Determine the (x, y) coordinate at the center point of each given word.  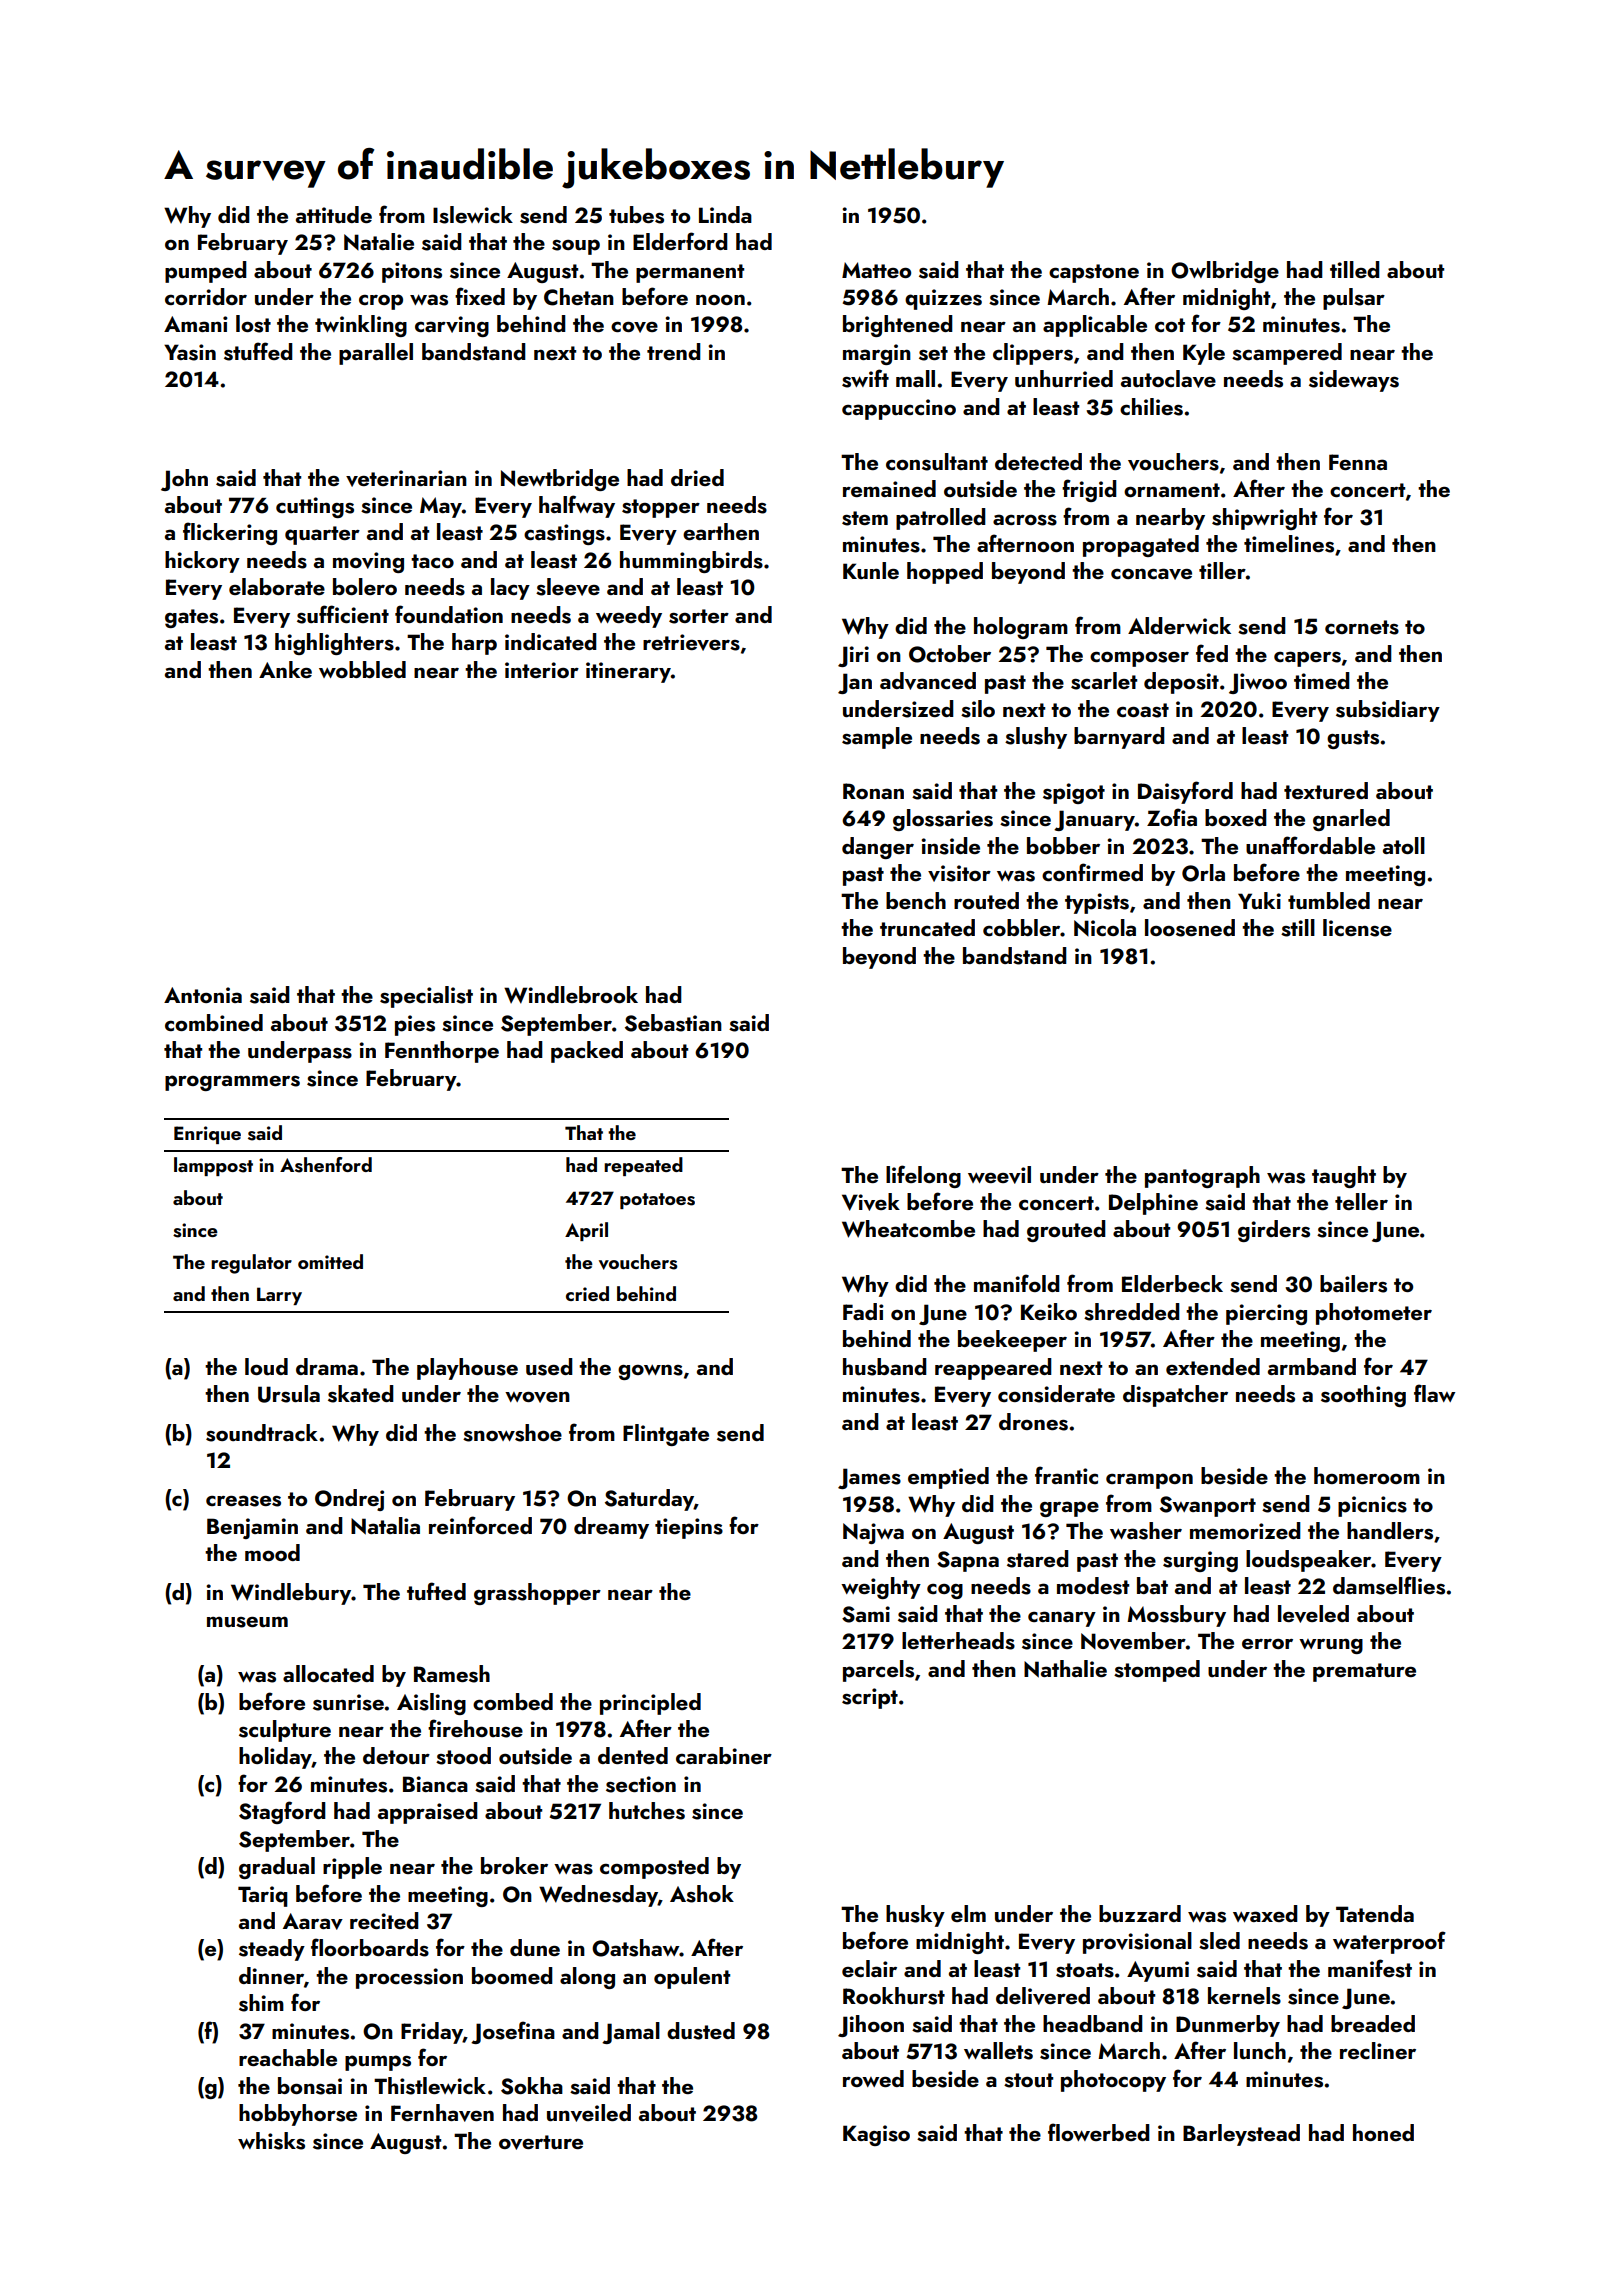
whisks (271, 2141)
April (586, 1231)
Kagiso (876, 2135)
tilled (1355, 269)
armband (1312, 1366)
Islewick (473, 215)
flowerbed (1099, 2132)
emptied (948, 1478)
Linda (725, 214)
